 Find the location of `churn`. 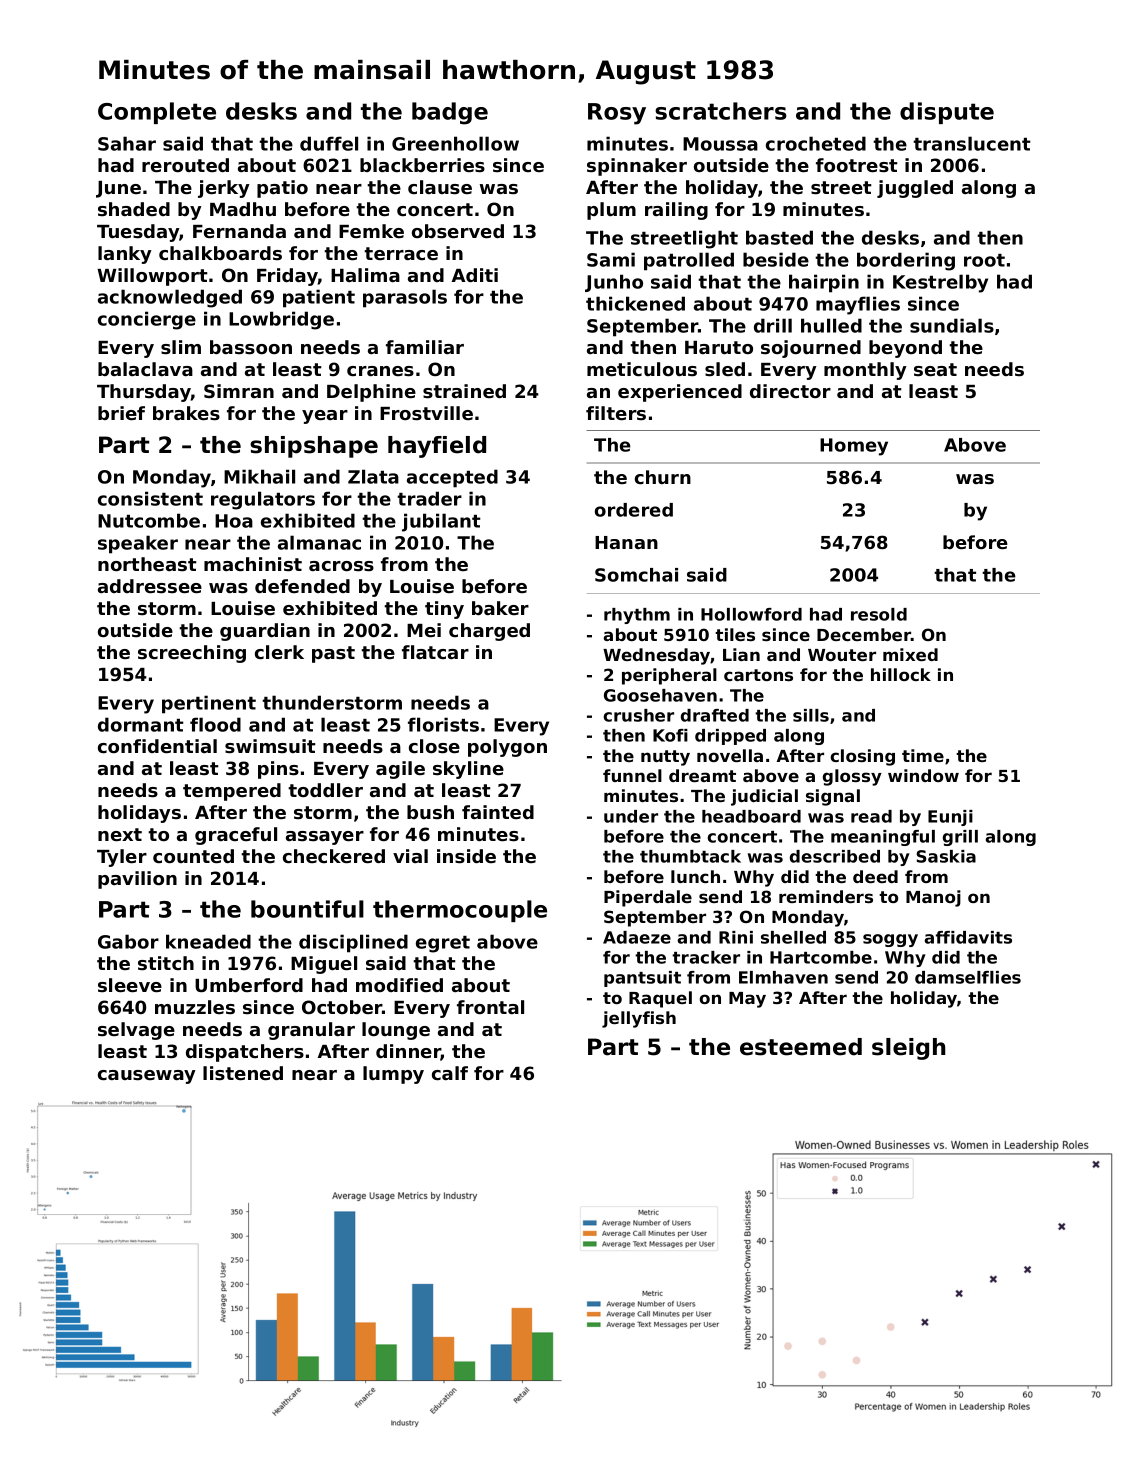

churn is located at coordinates (663, 477).
